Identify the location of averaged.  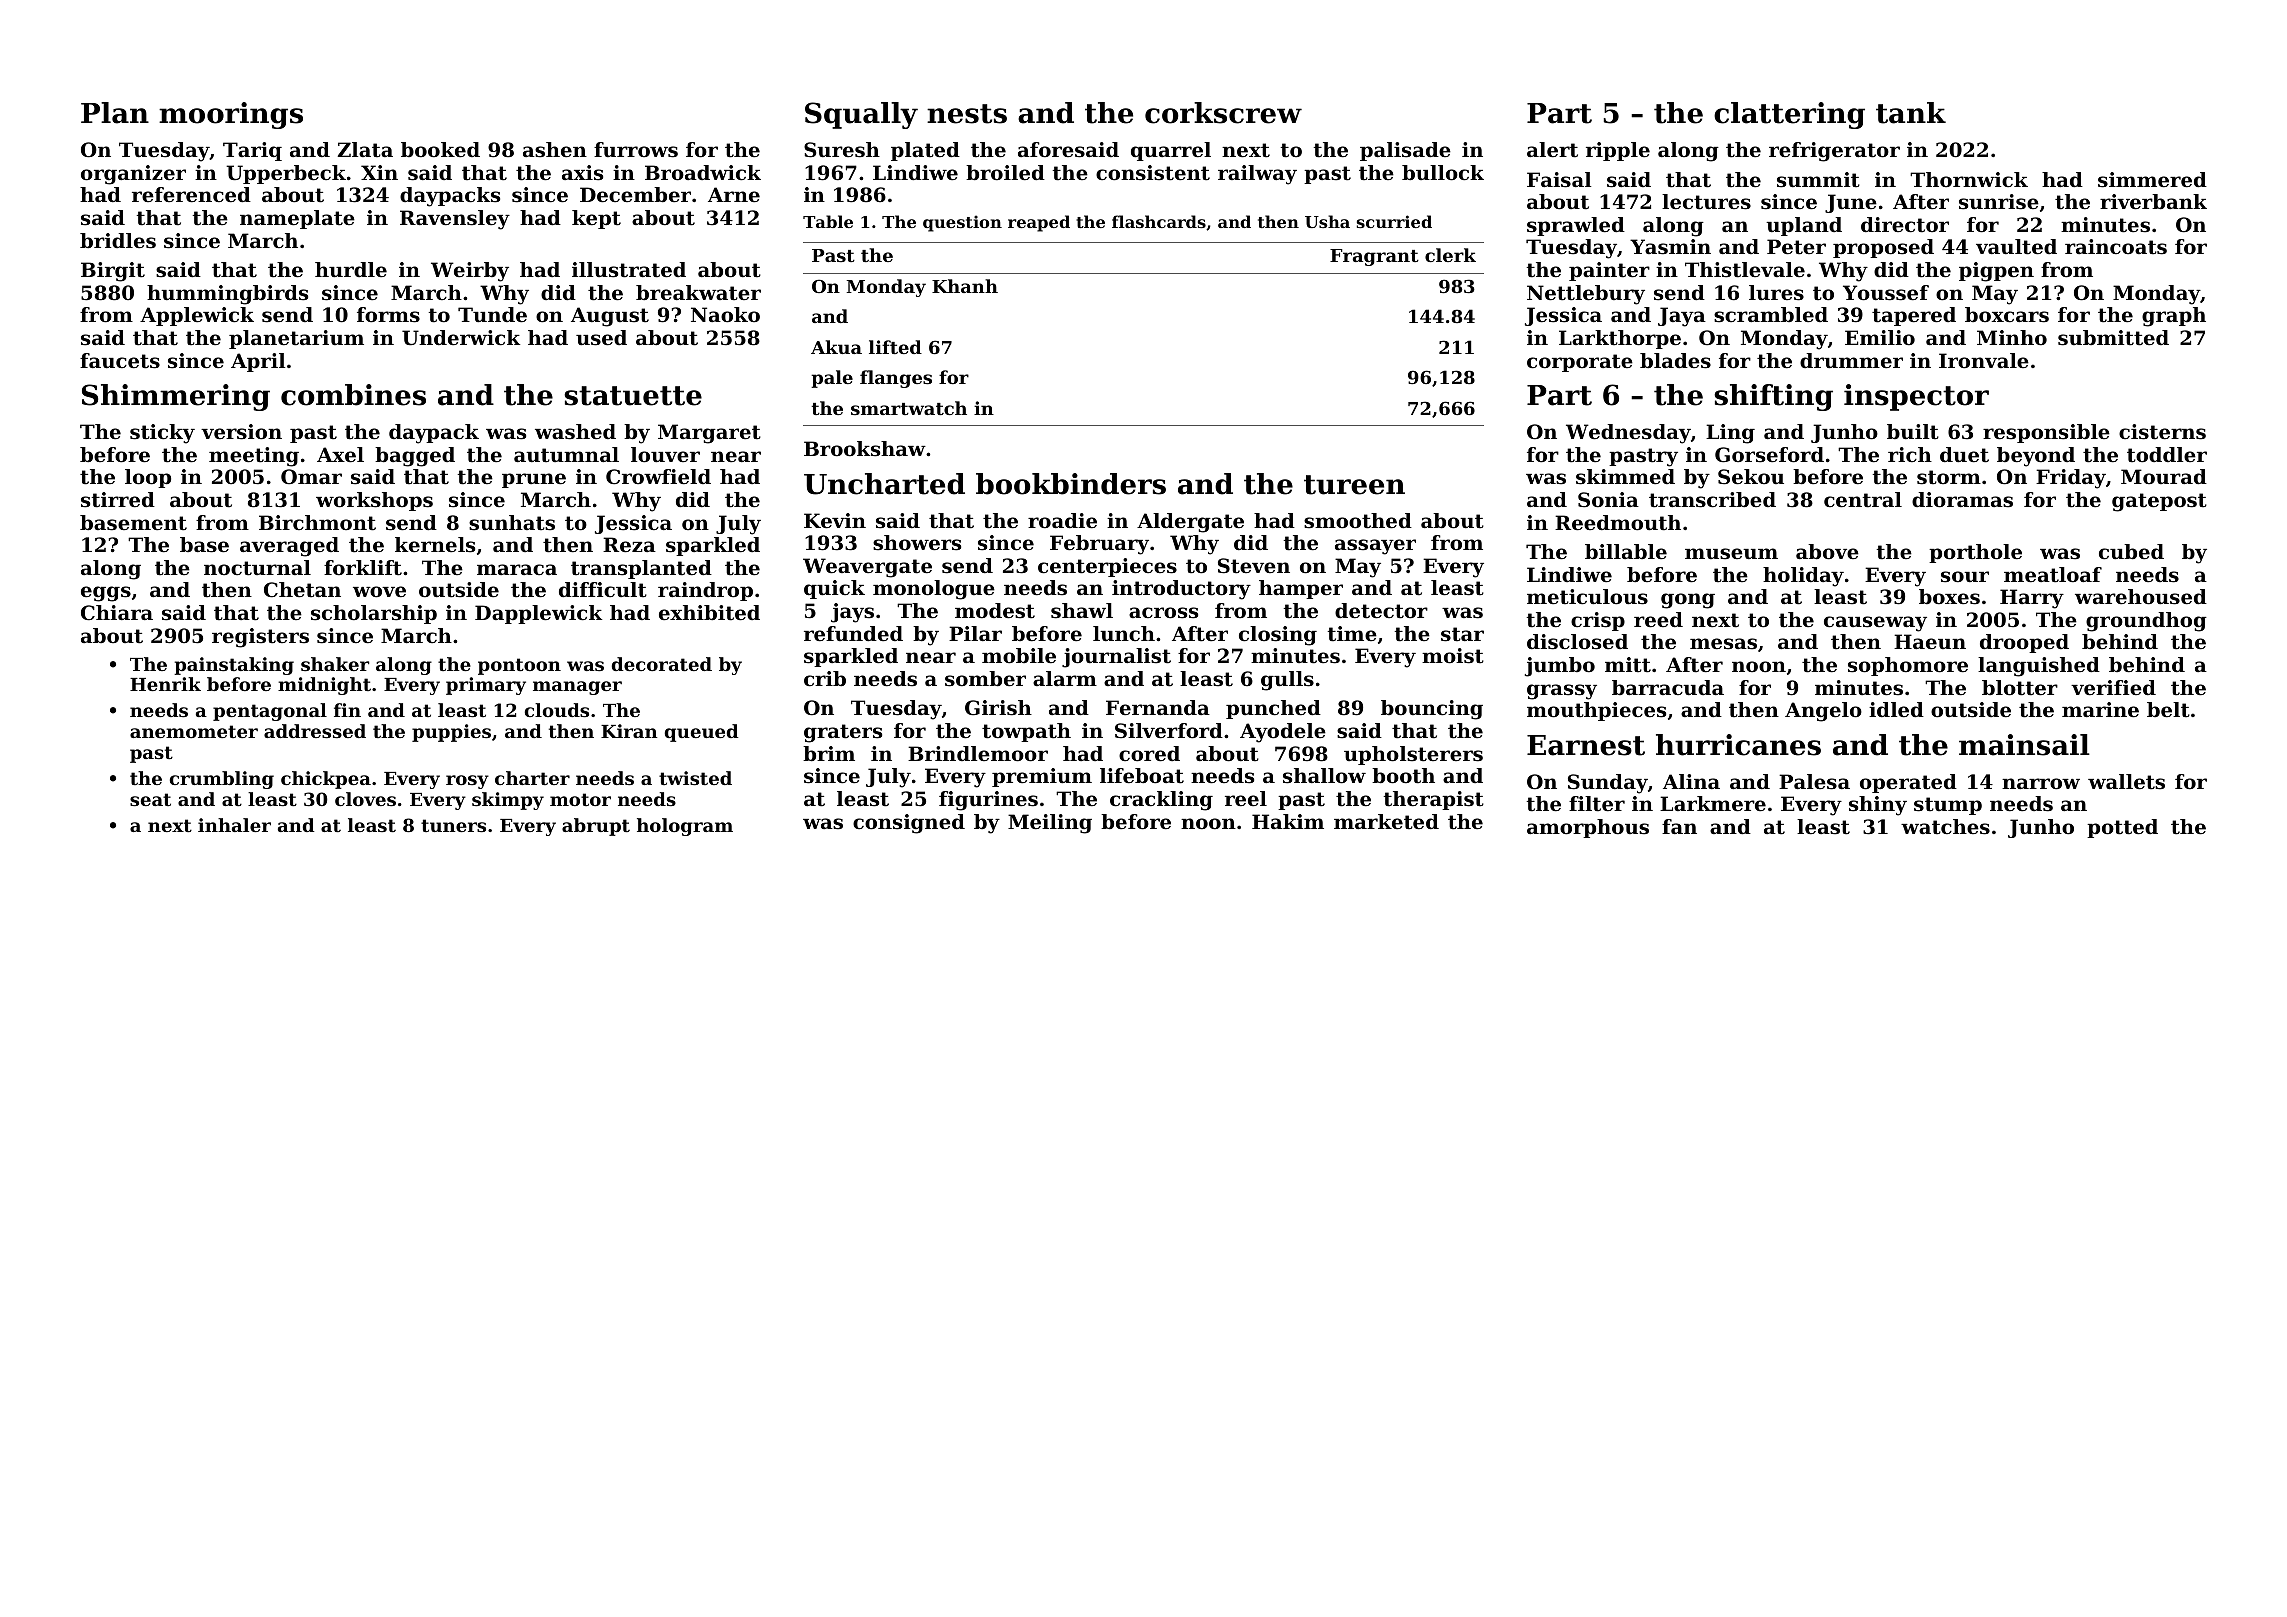
(289, 547).
